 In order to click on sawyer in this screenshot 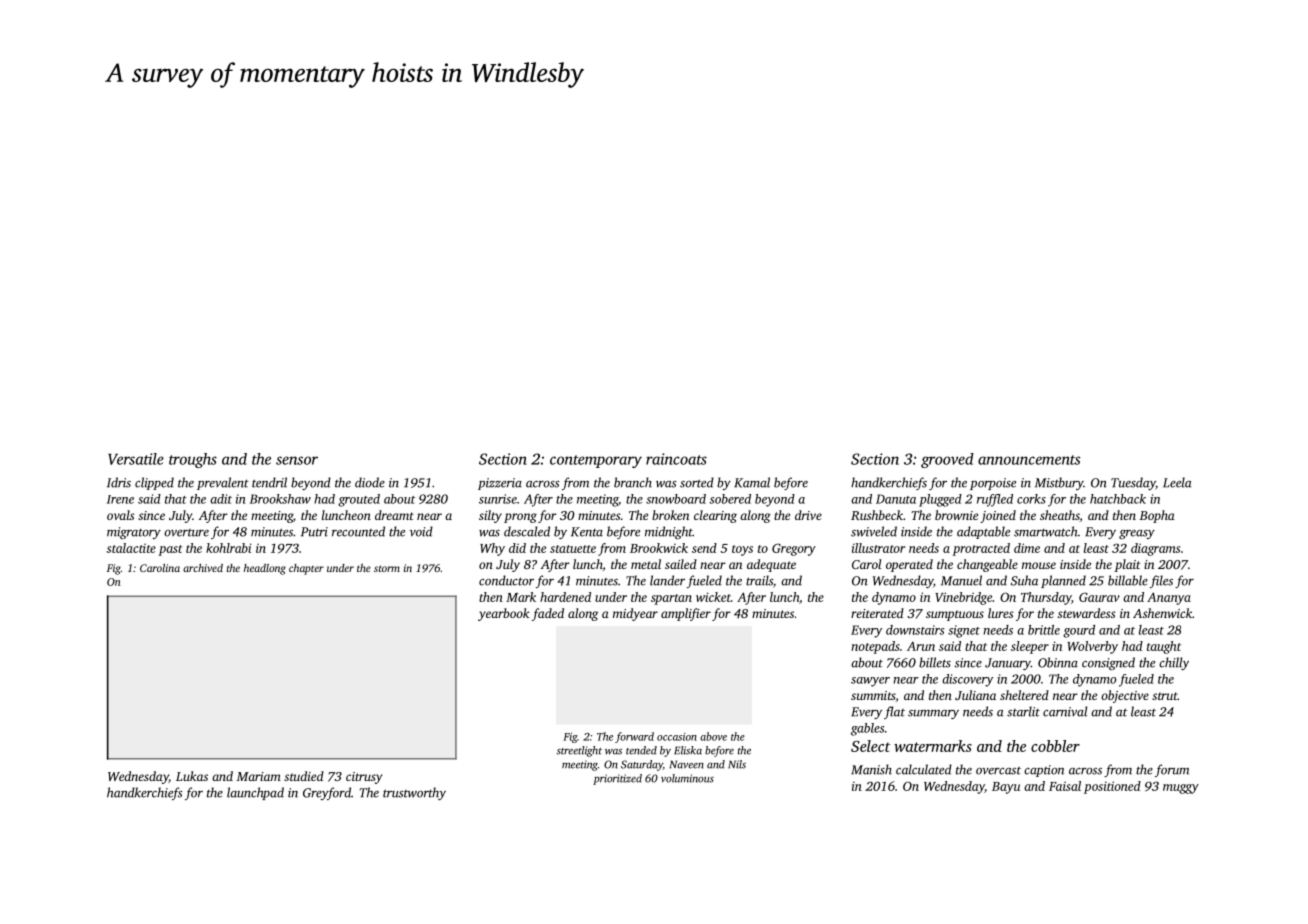, I will do `click(870, 682)`.
